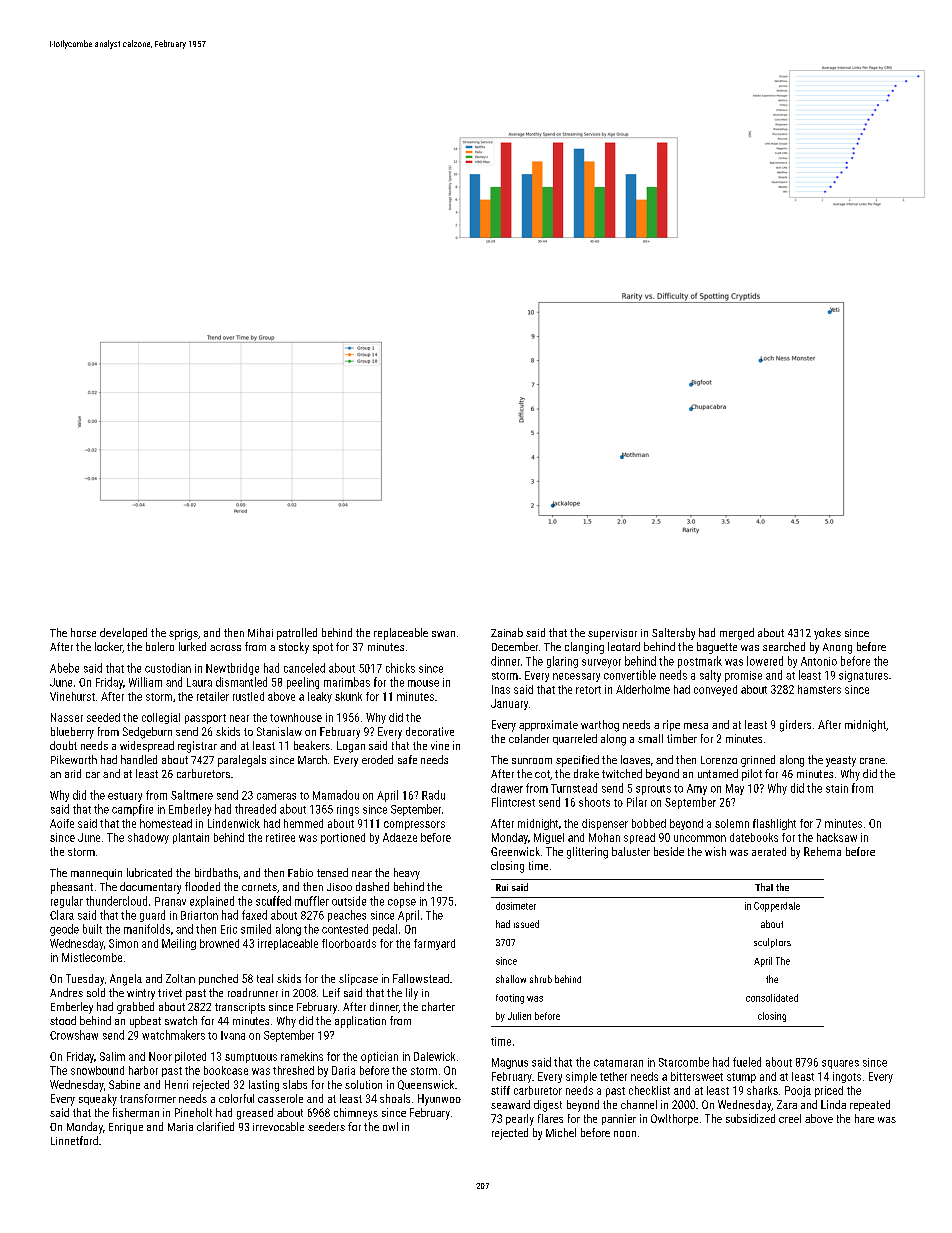  I want to click on glaring, so click(562, 662).
